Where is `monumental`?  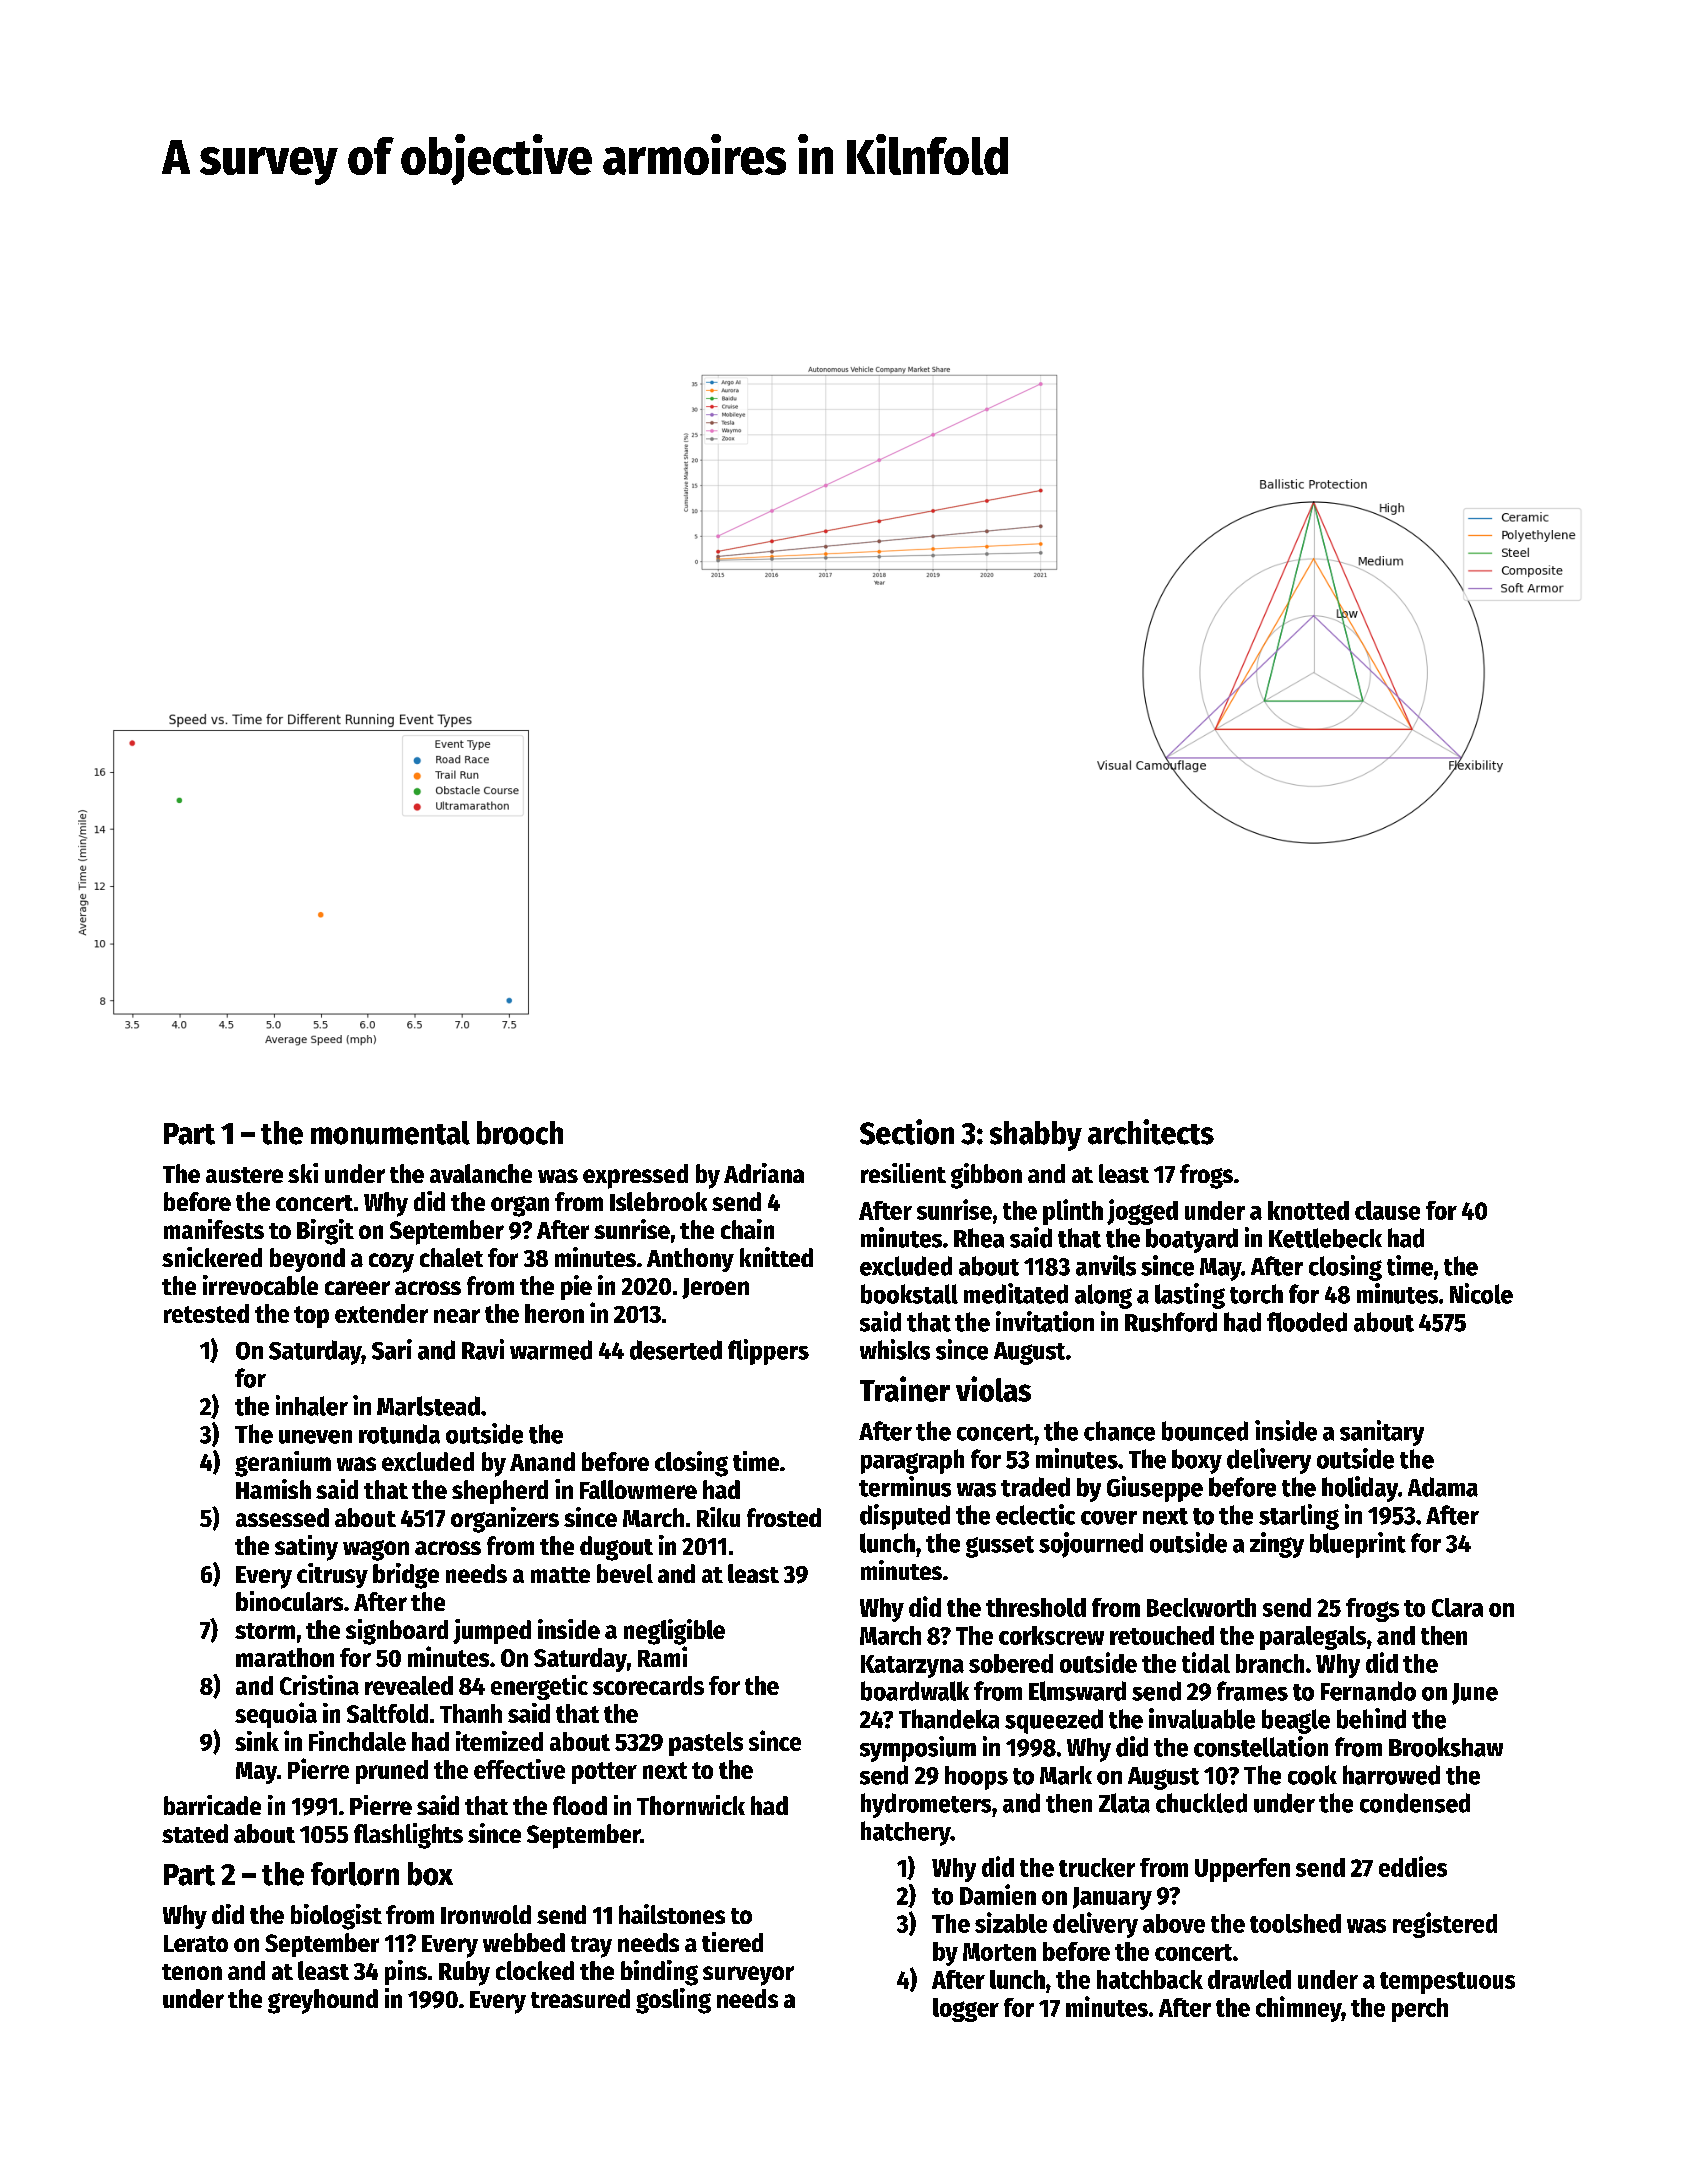 monumental is located at coordinates (390, 1133).
